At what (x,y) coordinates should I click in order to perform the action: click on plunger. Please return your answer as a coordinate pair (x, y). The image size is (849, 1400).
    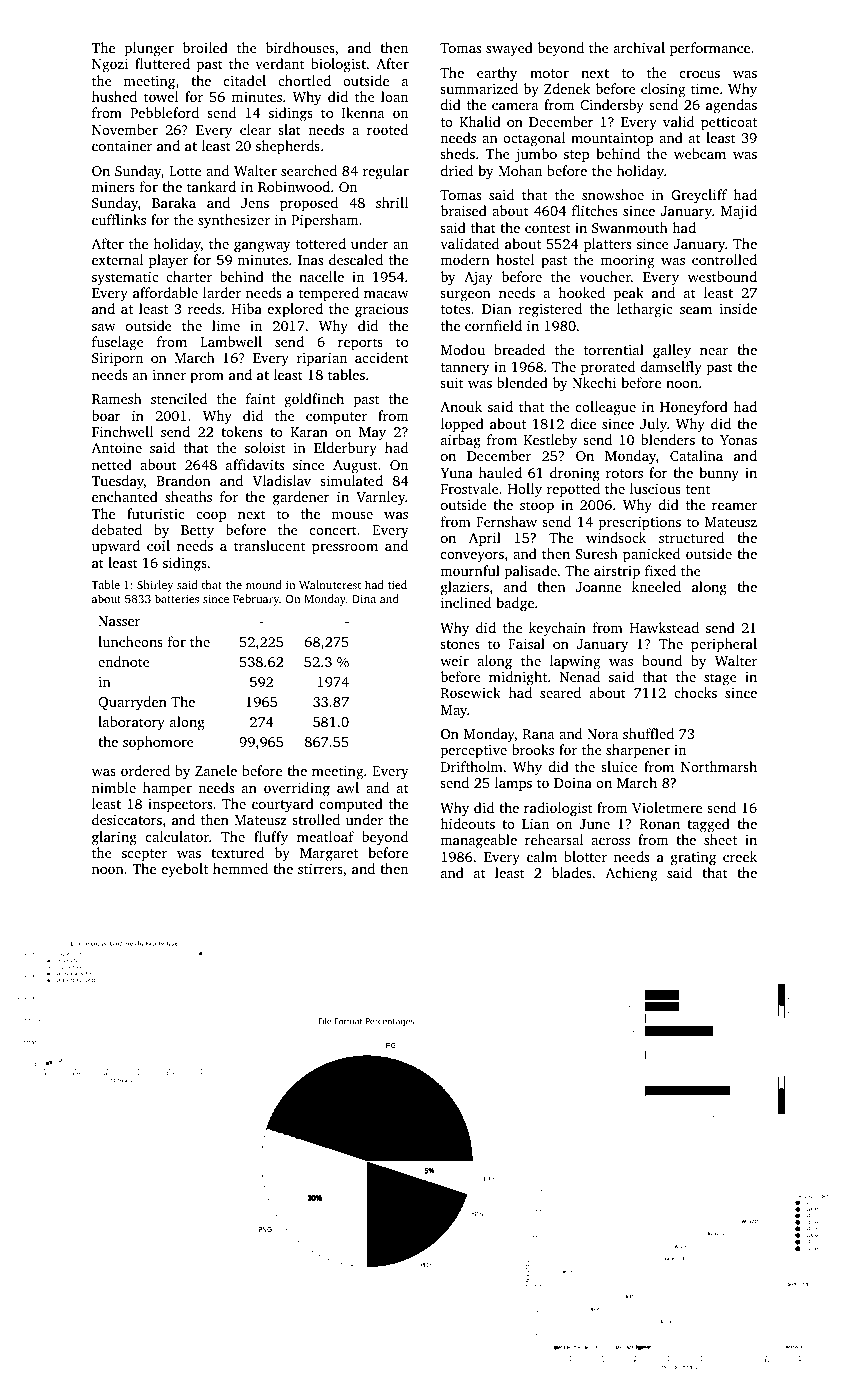
    Looking at the image, I should click on (149, 49).
